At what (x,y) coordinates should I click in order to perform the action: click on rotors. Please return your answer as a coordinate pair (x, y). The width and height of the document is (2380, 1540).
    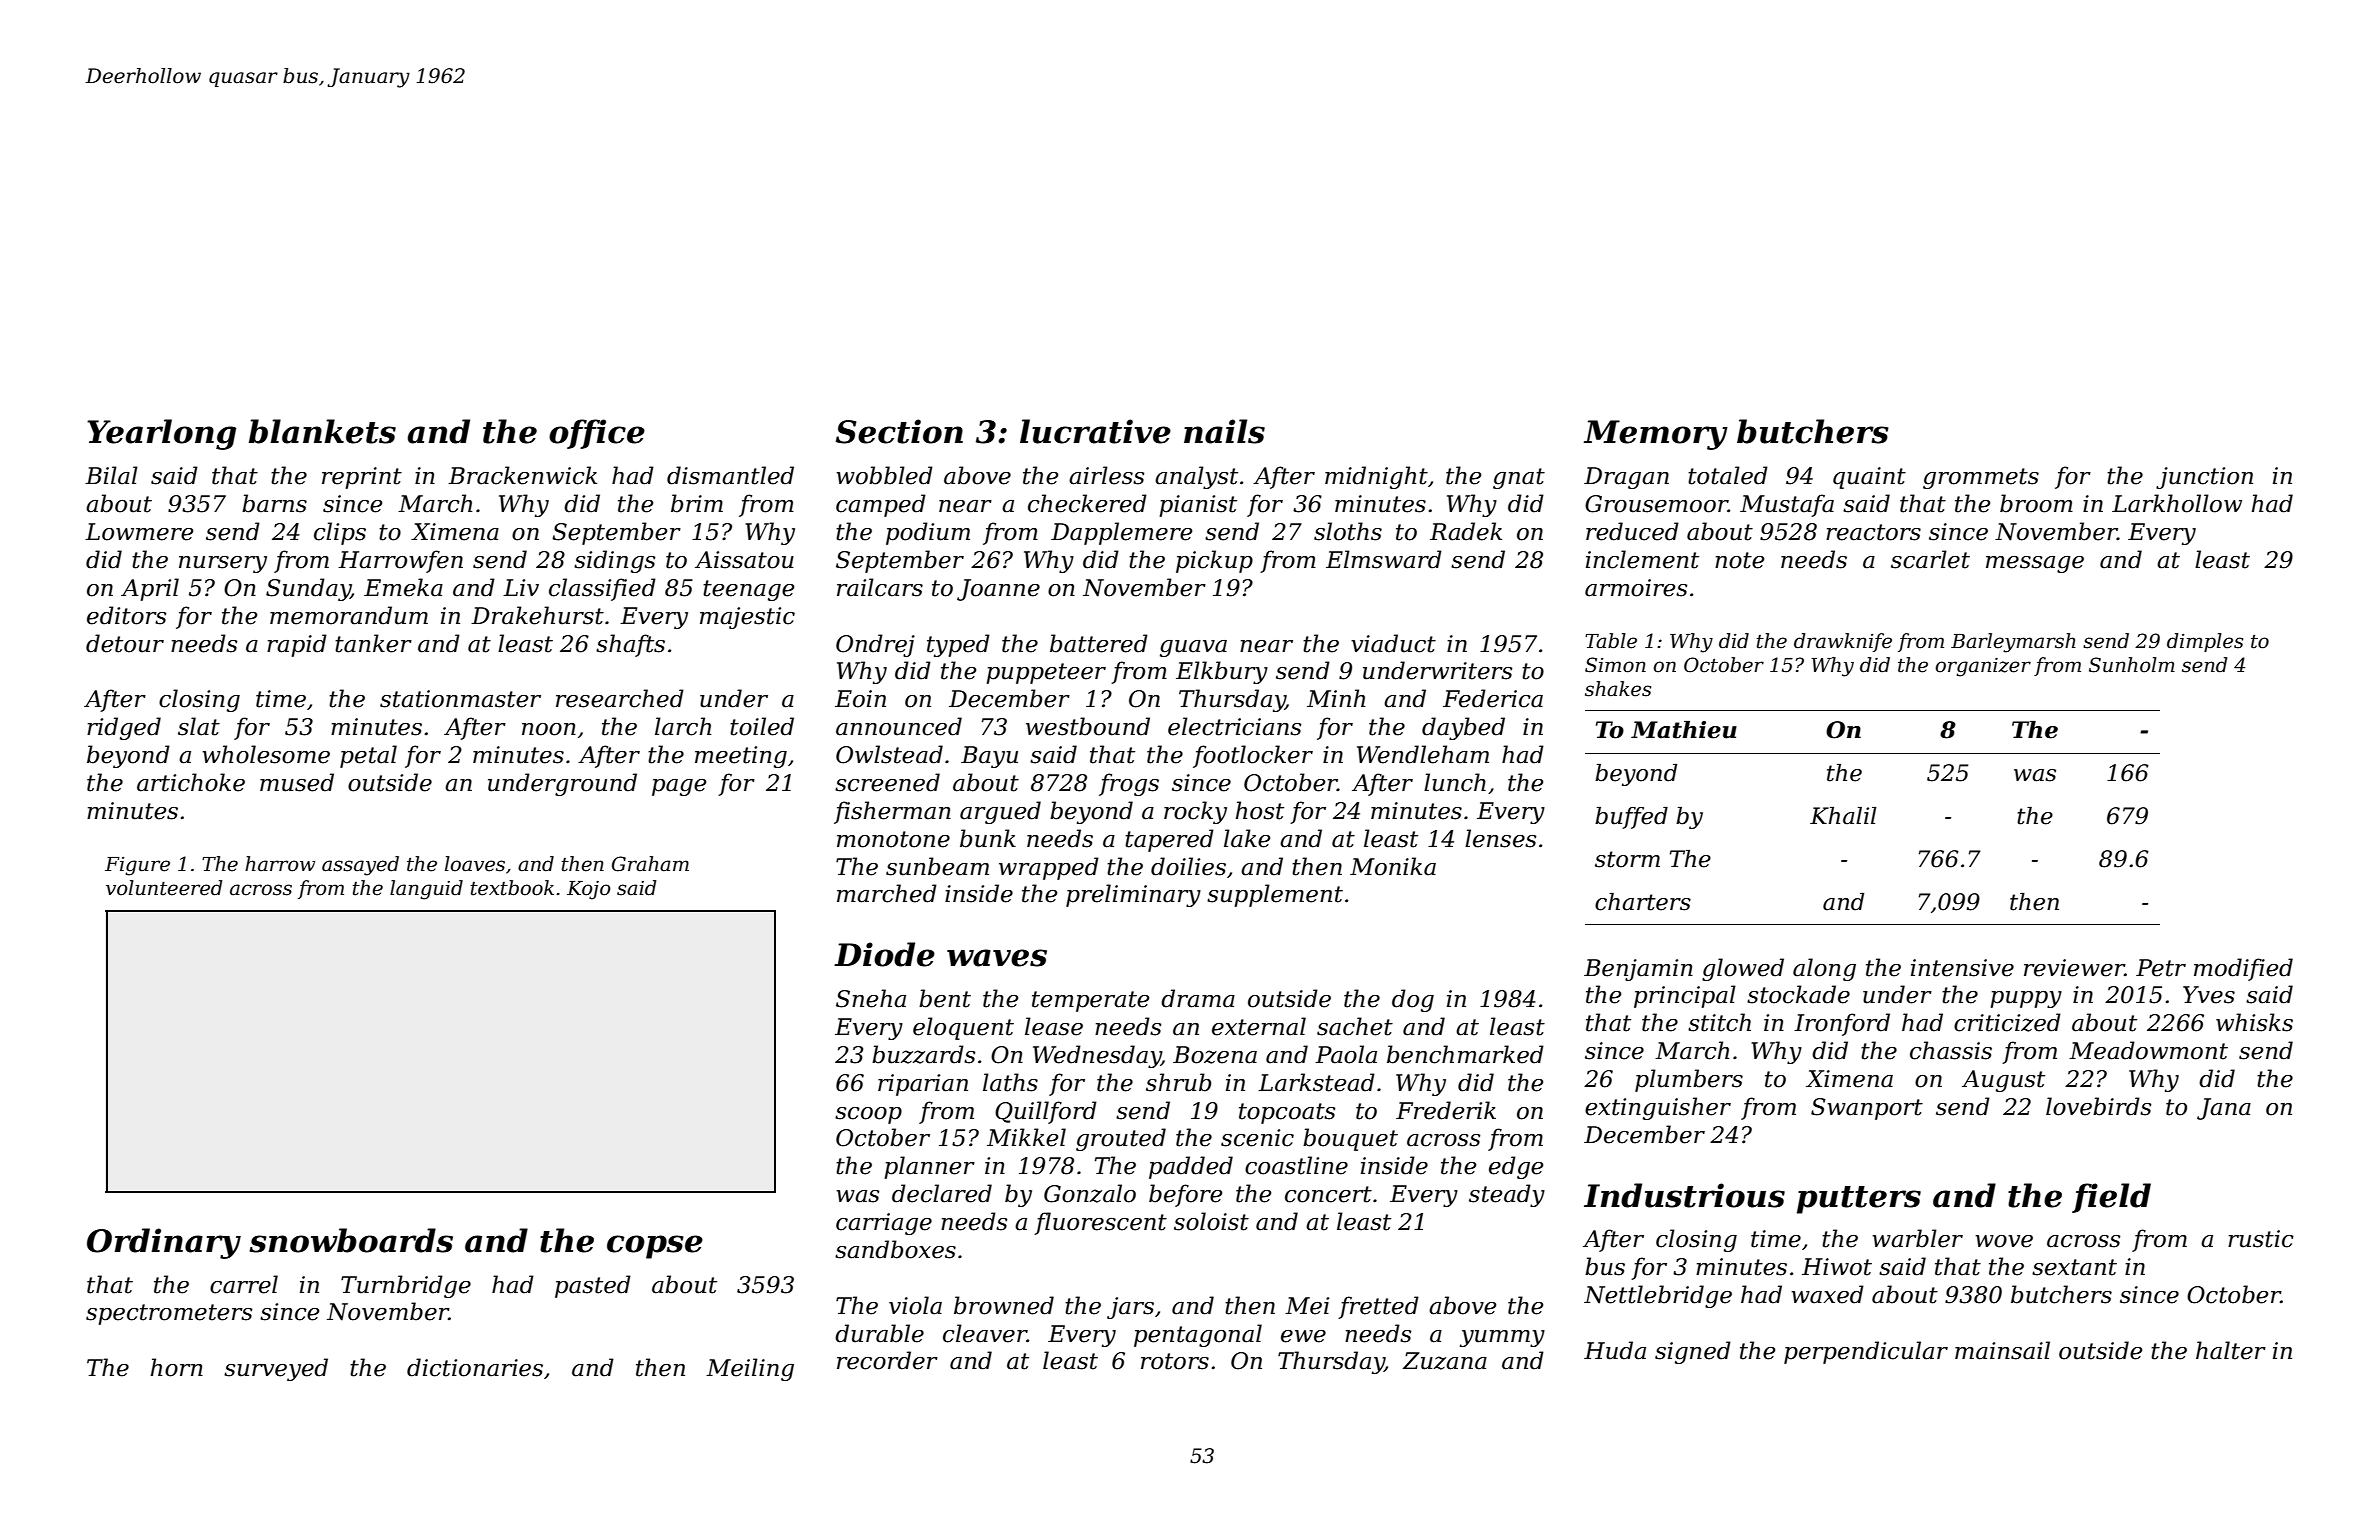
    Looking at the image, I should click on (1175, 1361).
